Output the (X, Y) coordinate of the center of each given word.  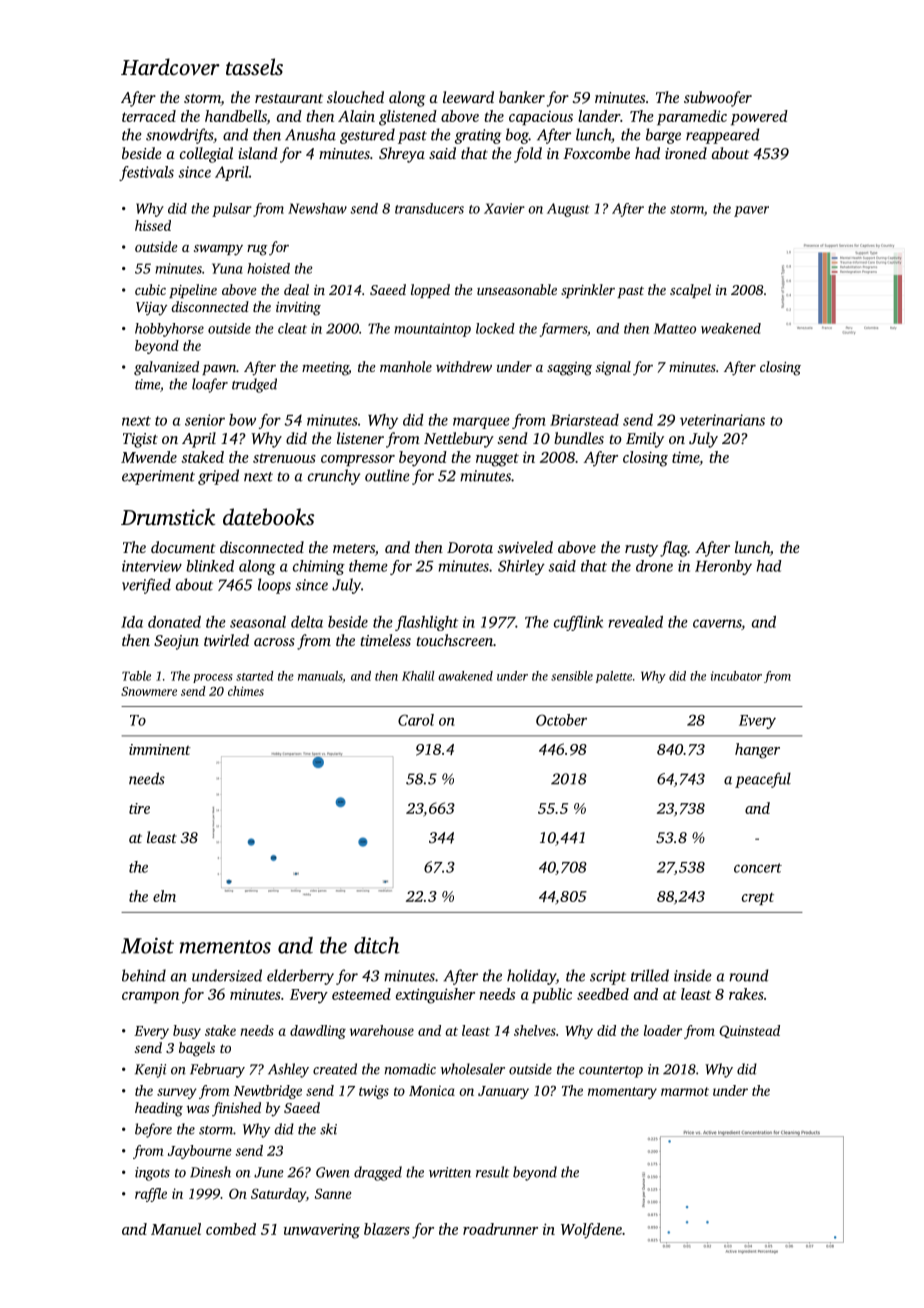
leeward (468, 97)
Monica (432, 1090)
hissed (153, 225)
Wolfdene (591, 1231)
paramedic (692, 117)
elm (164, 896)
